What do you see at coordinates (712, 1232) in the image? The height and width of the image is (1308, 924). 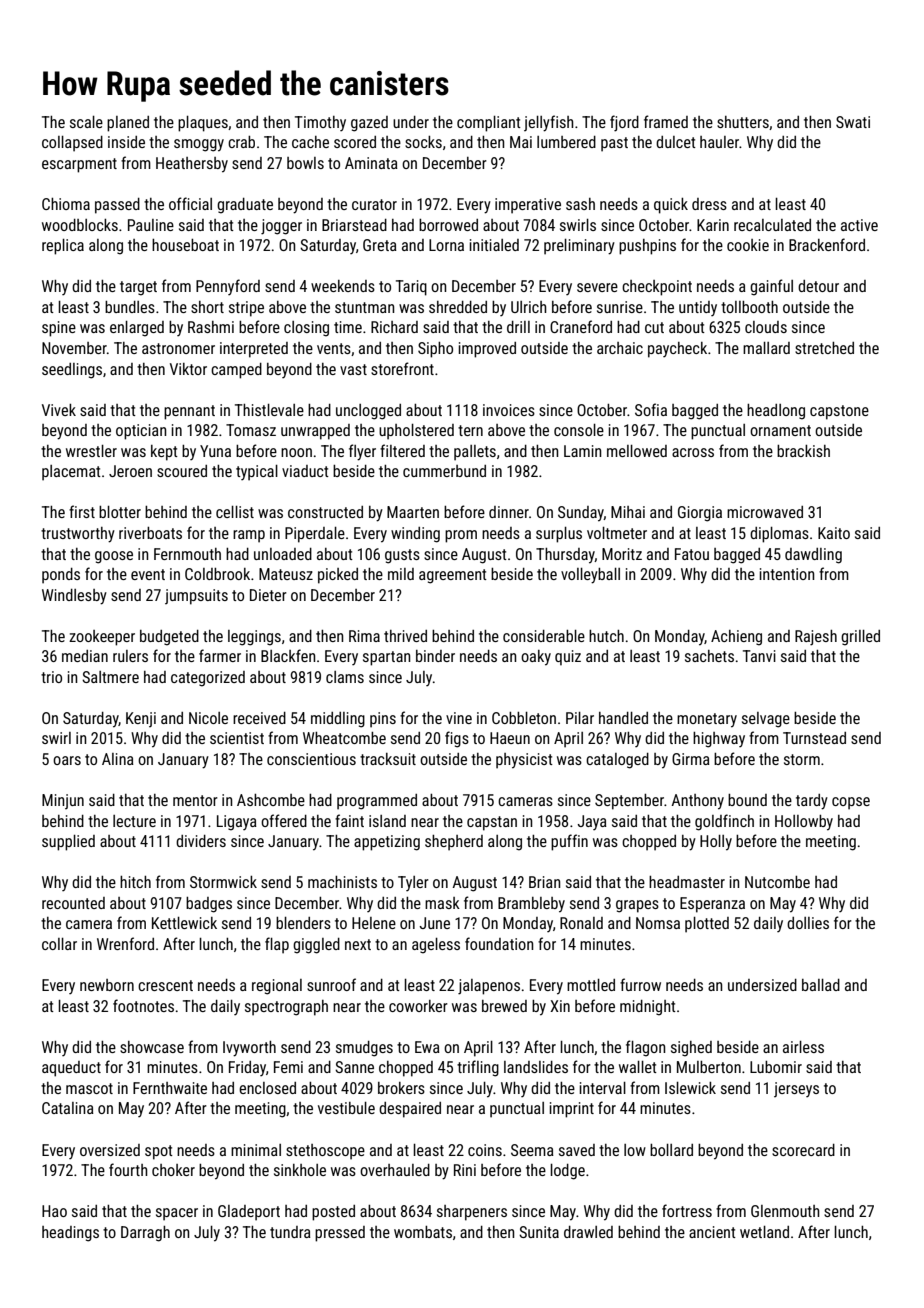 I see `ancient` at bounding box center [712, 1232].
